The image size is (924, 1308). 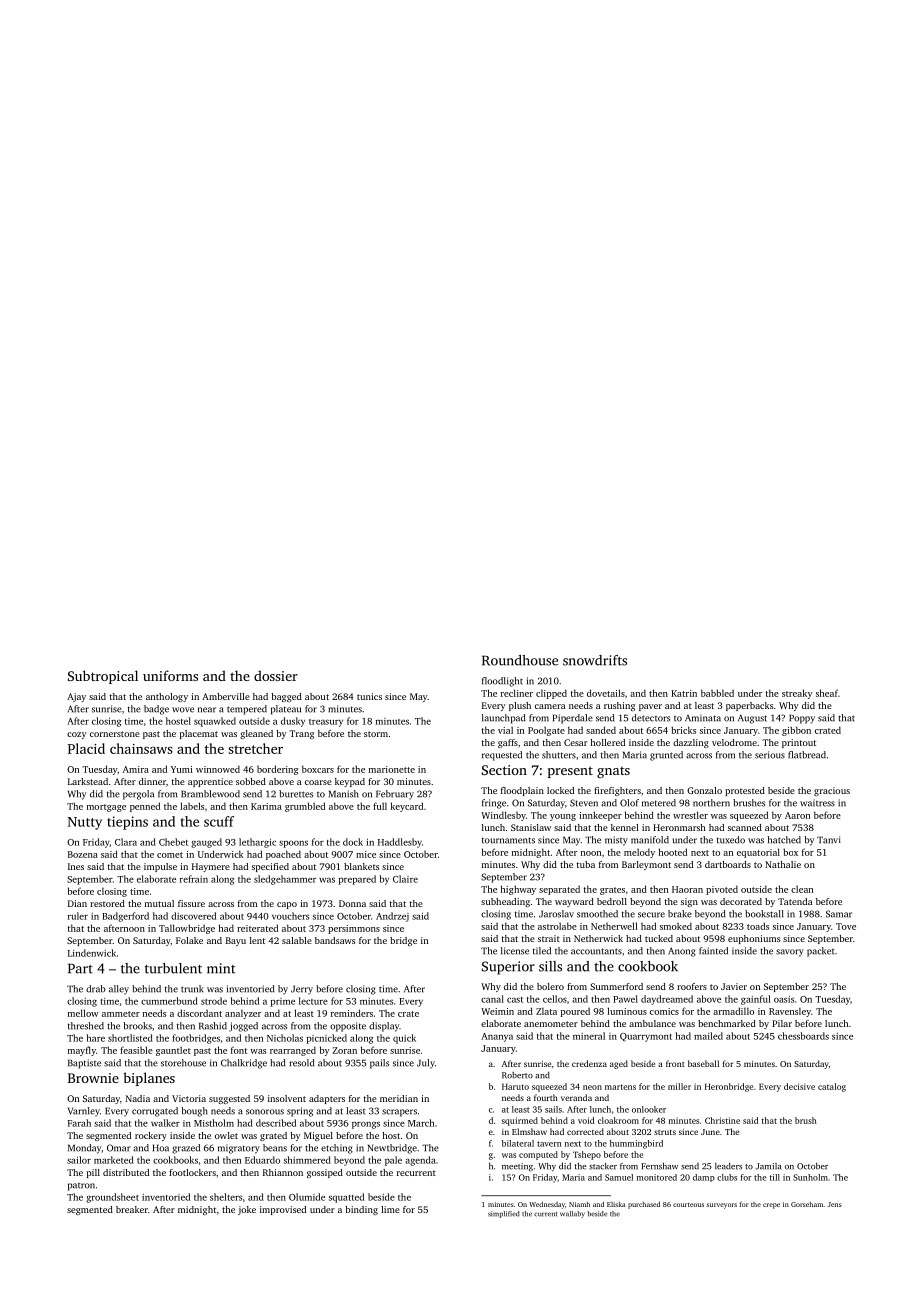 What do you see at coordinates (183, 1063) in the screenshot?
I see `storehouse` at bounding box center [183, 1063].
